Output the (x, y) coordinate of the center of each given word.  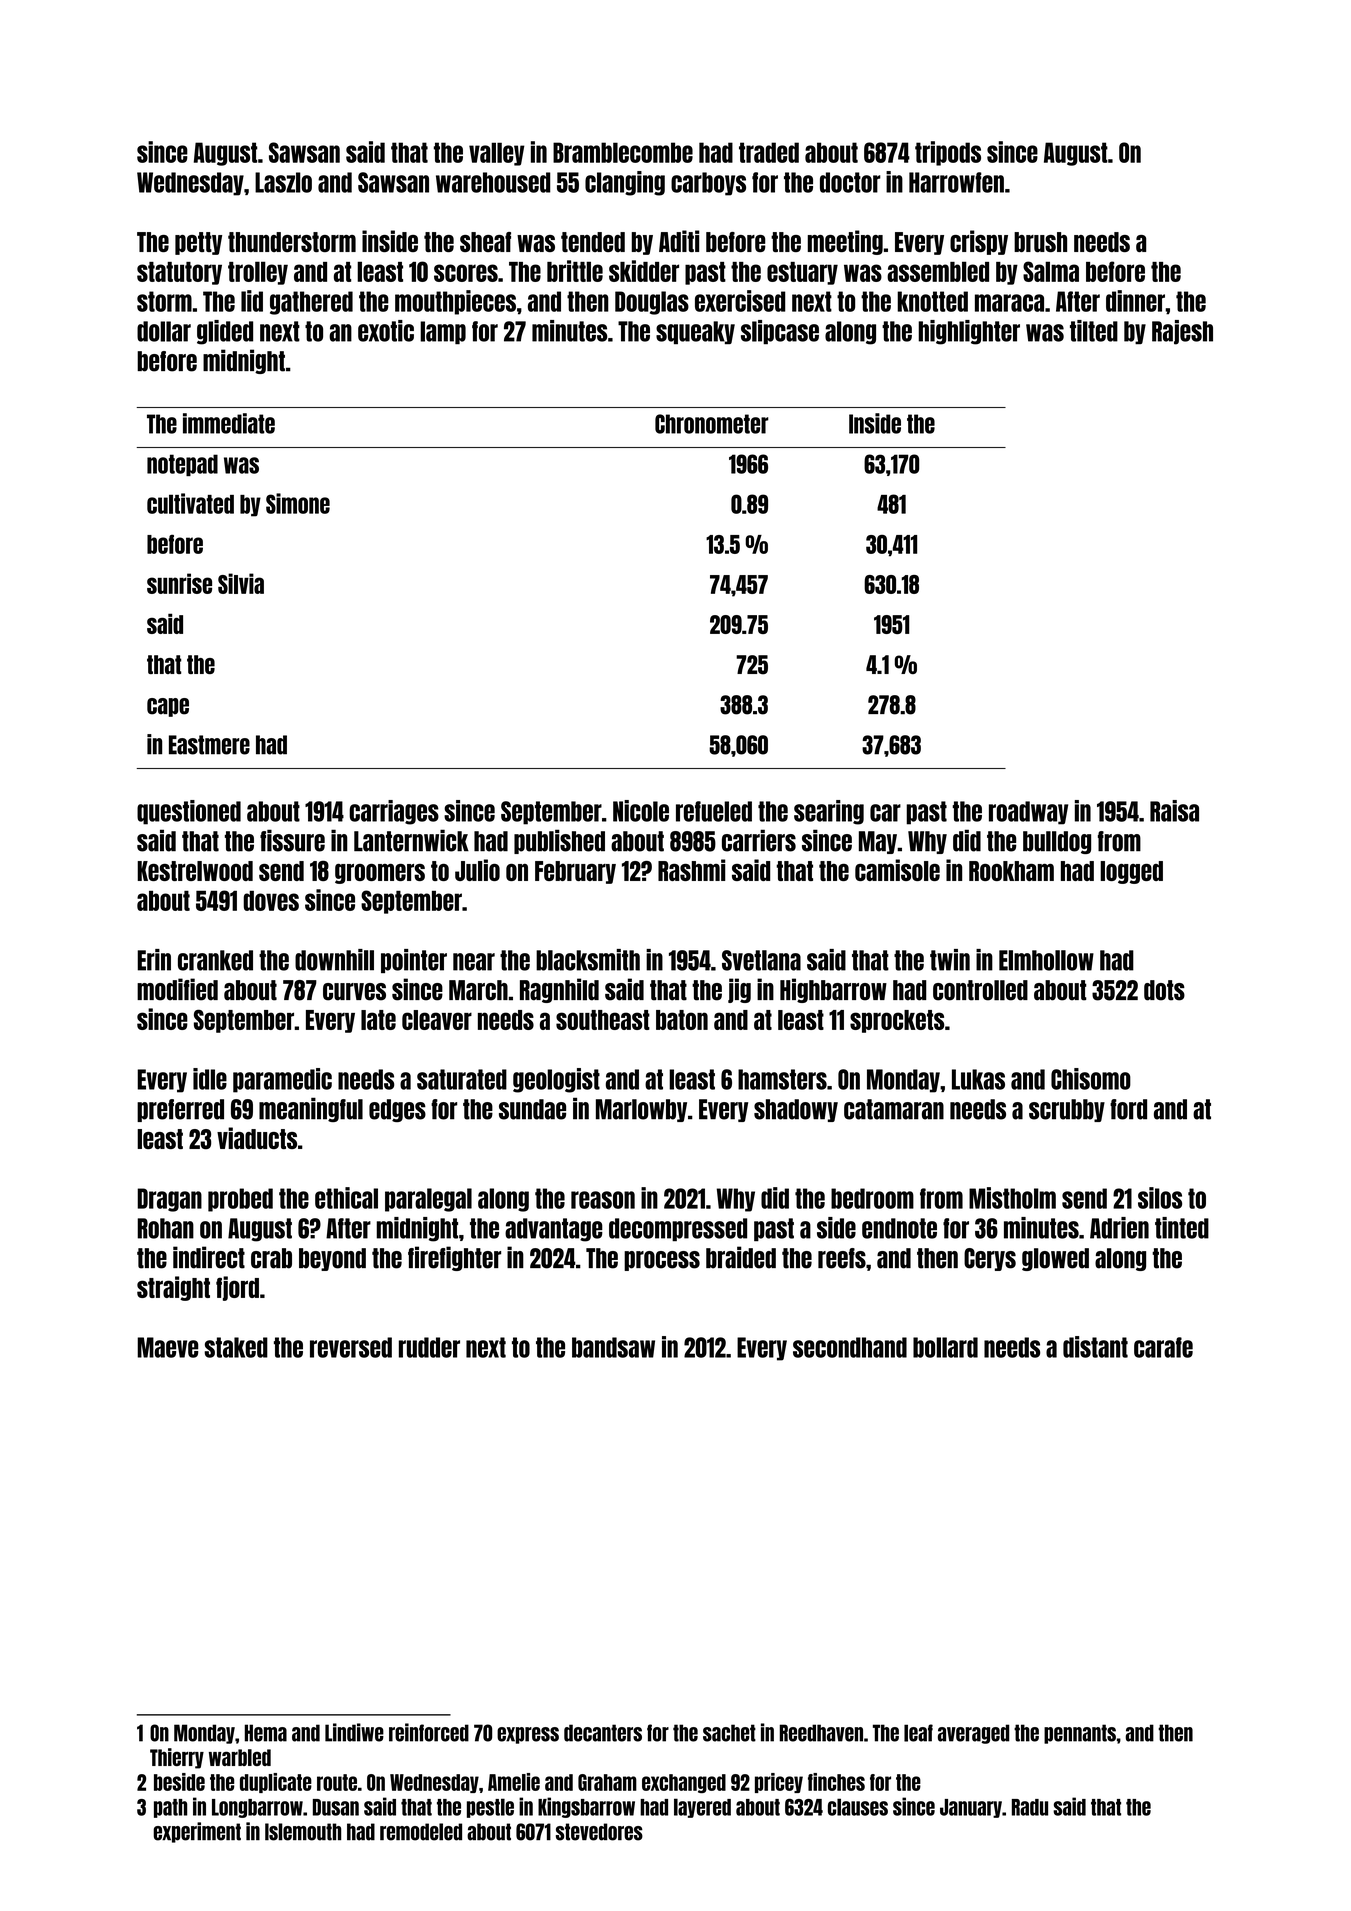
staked (236, 1347)
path (170, 1808)
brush (1040, 242)
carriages (394, 812)
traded (769, 152)
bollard (945, 1347)
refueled (714, 811)
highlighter (969, 332)
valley (497, 154)
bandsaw (613, 1347)
